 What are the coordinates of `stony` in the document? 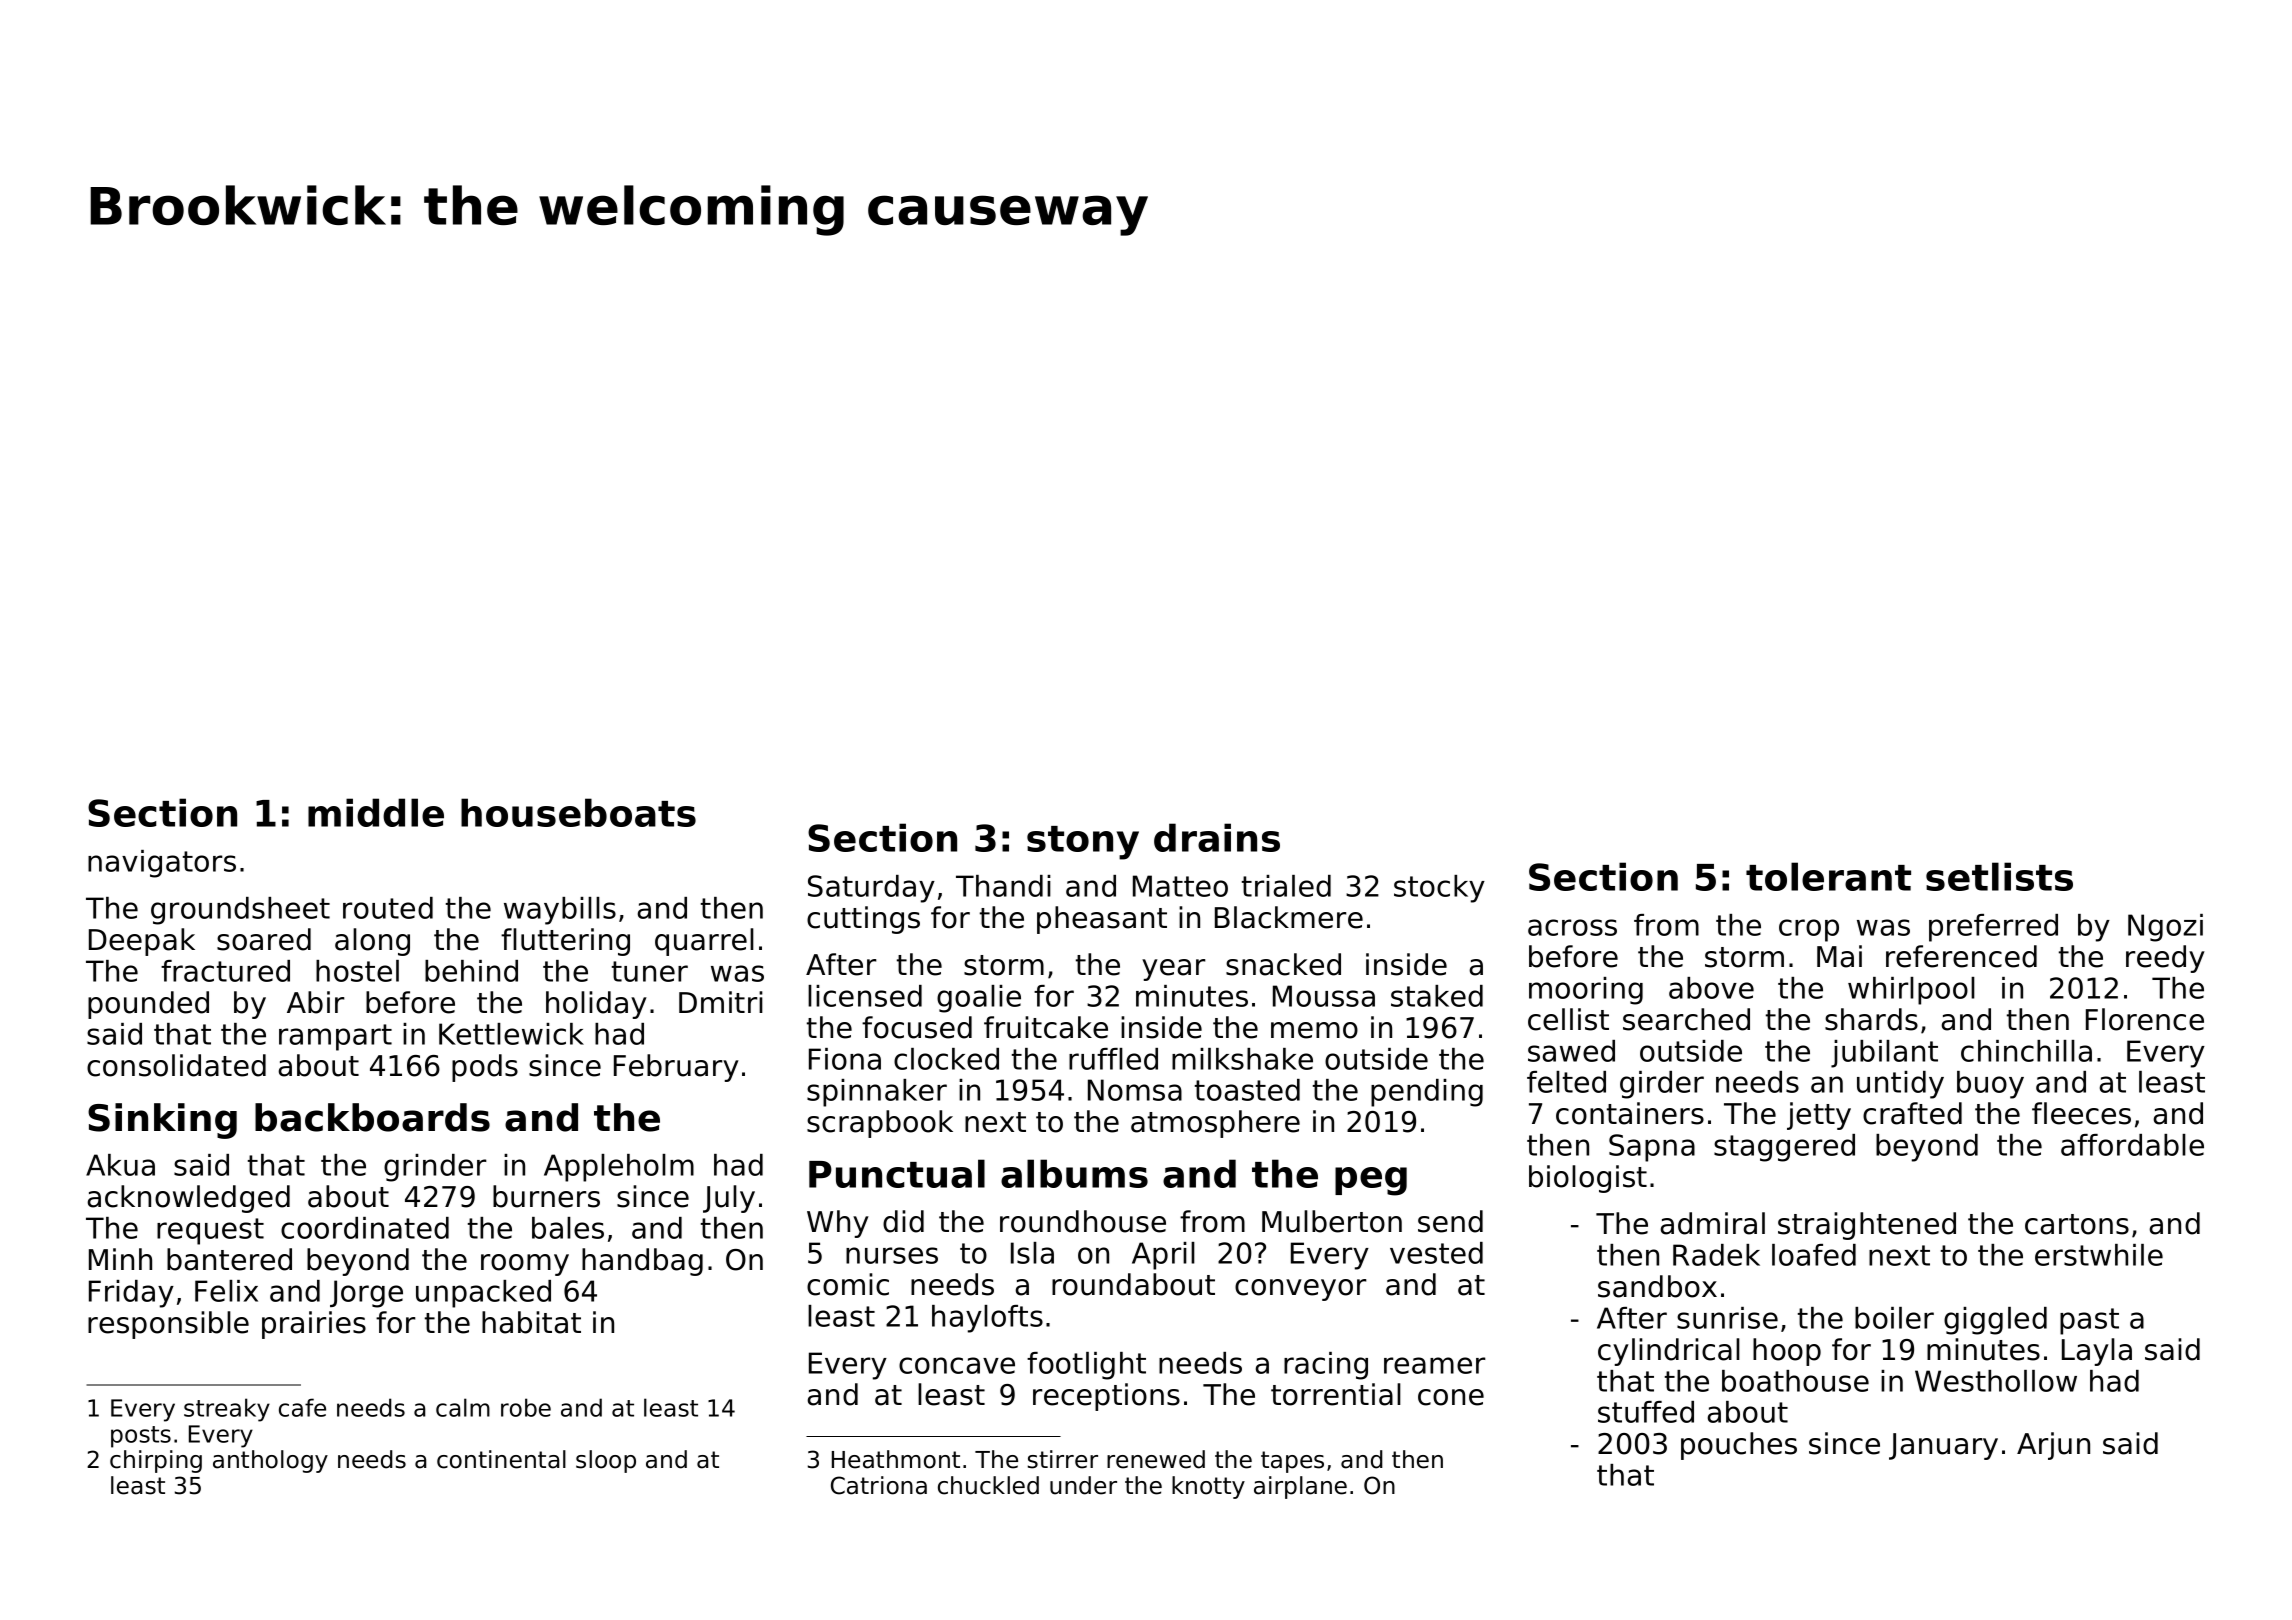 It's located at (1083, 843).
